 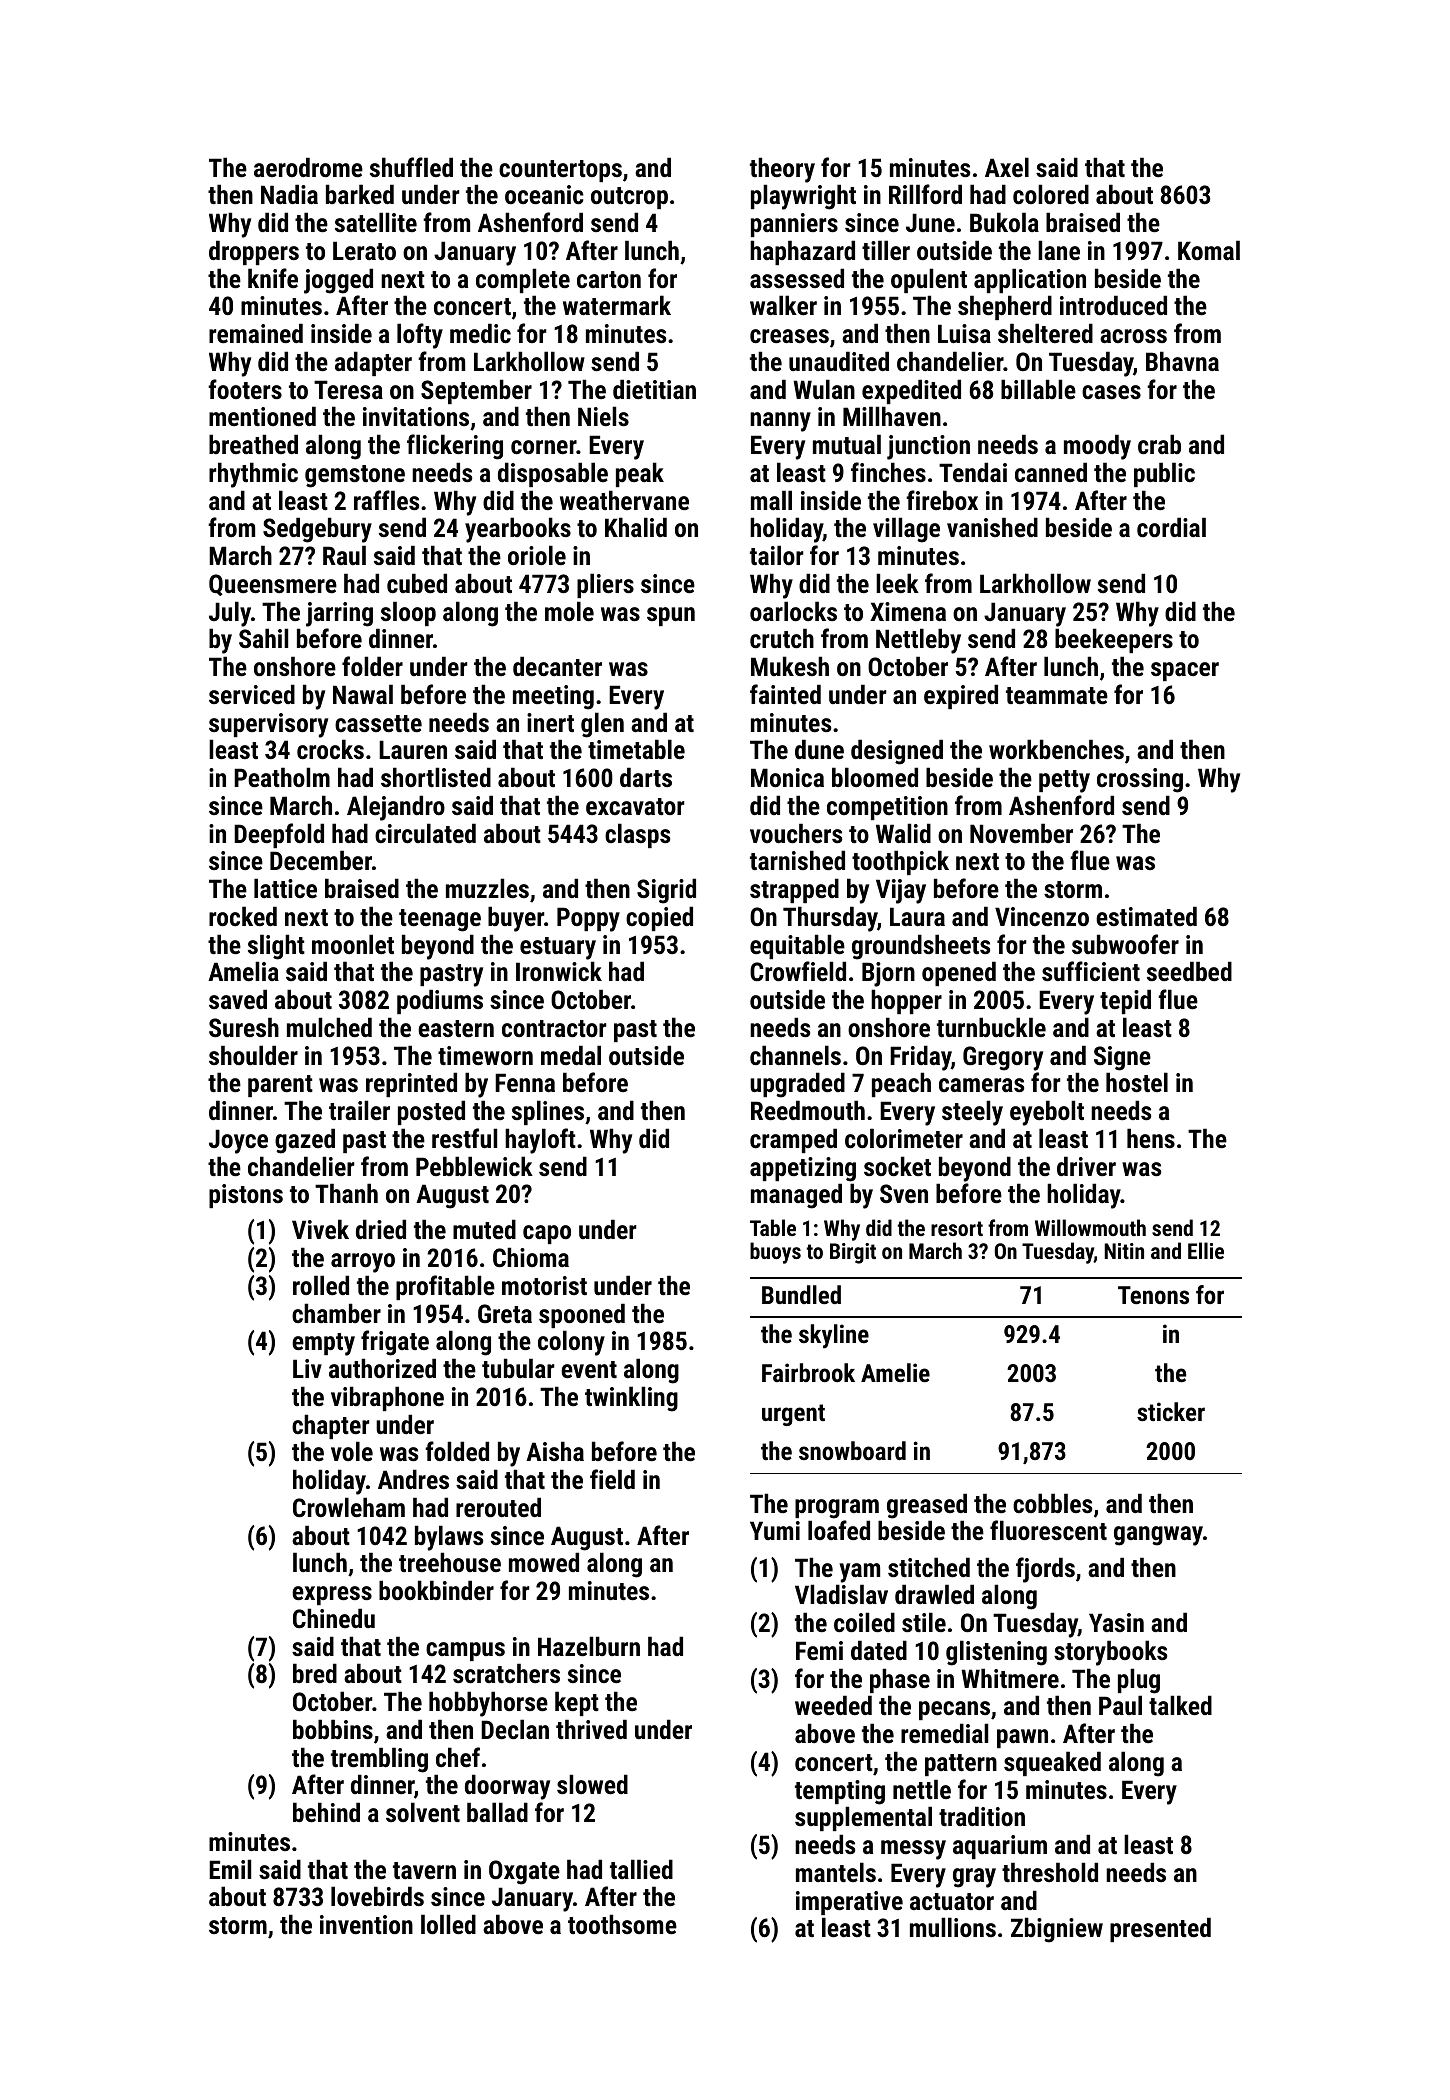 I want to click on invention, so click(x=366, y=1924).
